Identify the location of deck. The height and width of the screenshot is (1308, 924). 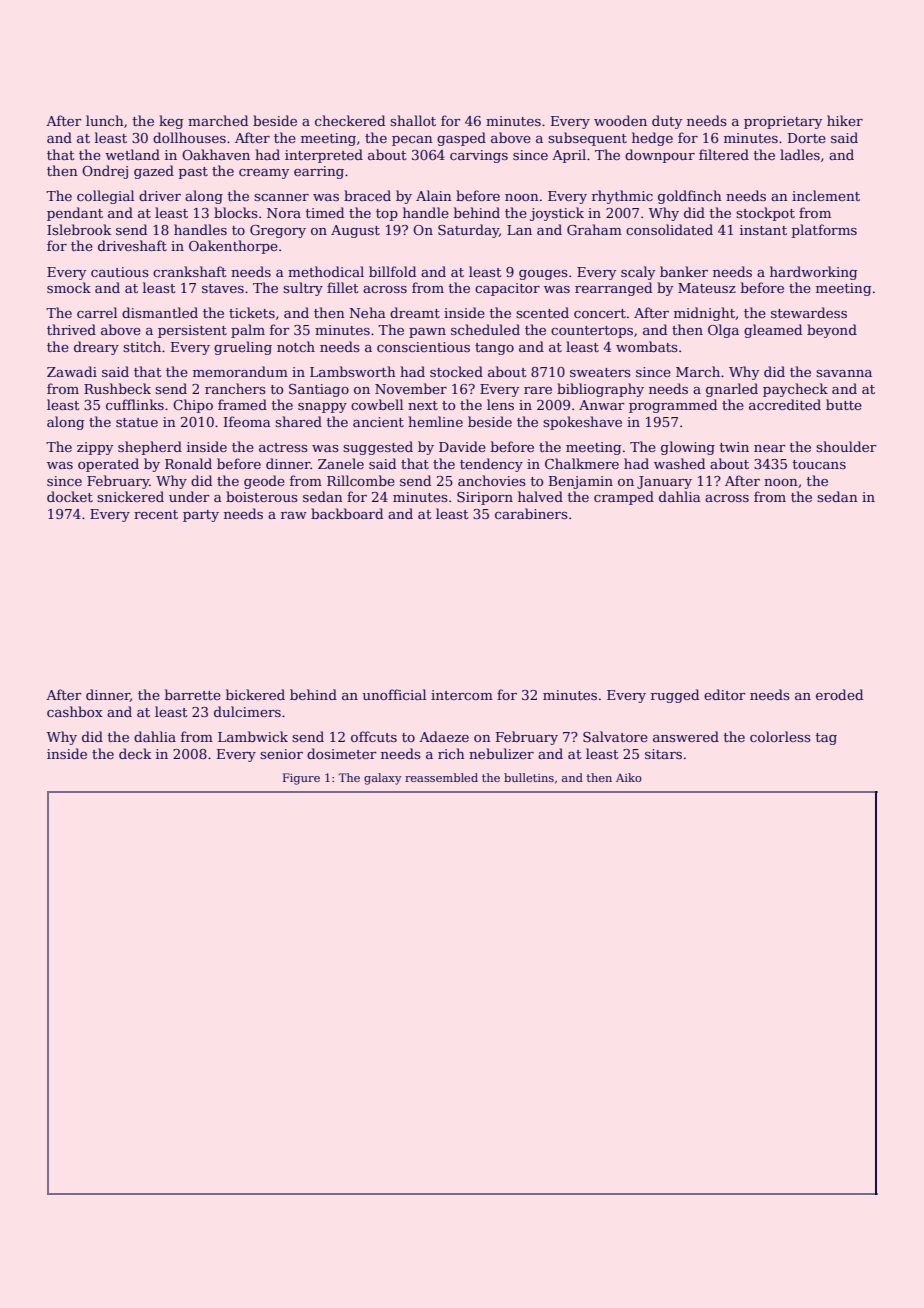
(135, 753).
